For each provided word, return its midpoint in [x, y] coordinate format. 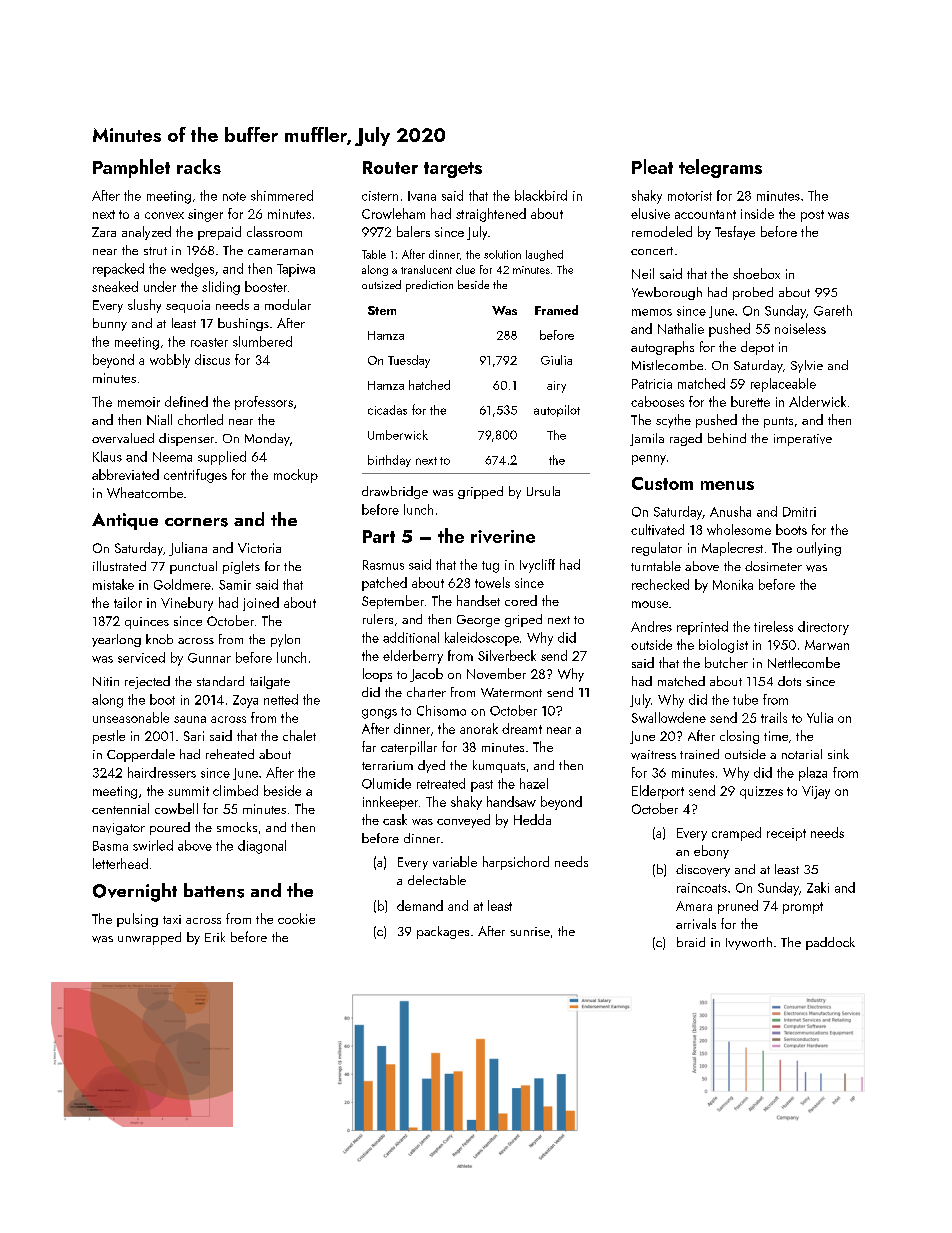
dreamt [522, 728]
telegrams [720, 168]
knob [159, 639]
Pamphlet [131, 168]
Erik [215, 937]
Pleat [652, 166]
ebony [711, 852]
